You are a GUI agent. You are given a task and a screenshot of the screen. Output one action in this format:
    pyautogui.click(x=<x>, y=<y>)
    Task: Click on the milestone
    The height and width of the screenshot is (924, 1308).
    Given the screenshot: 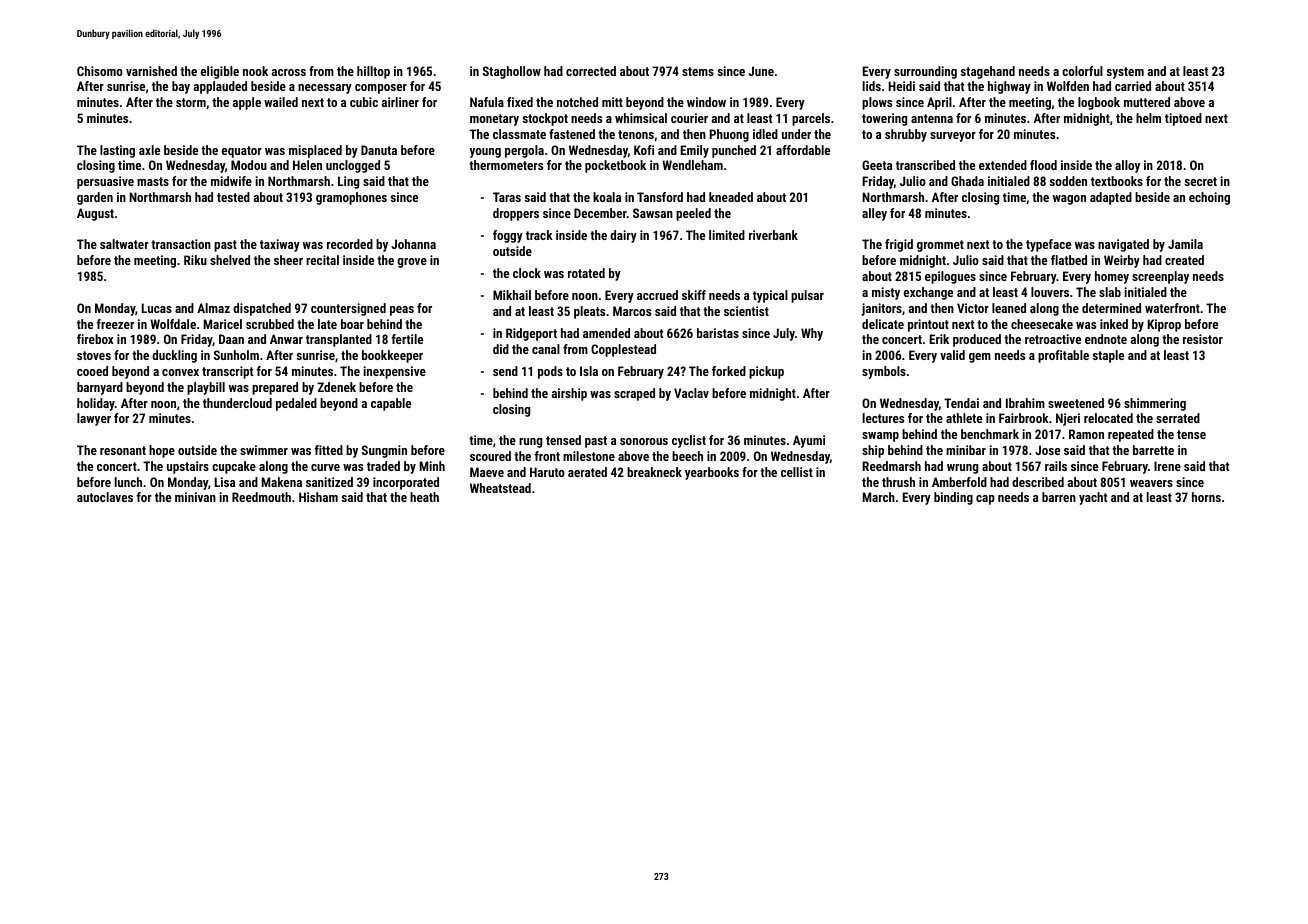 What is the action you would take?
    pyautogui.click(x=589, y=456)
